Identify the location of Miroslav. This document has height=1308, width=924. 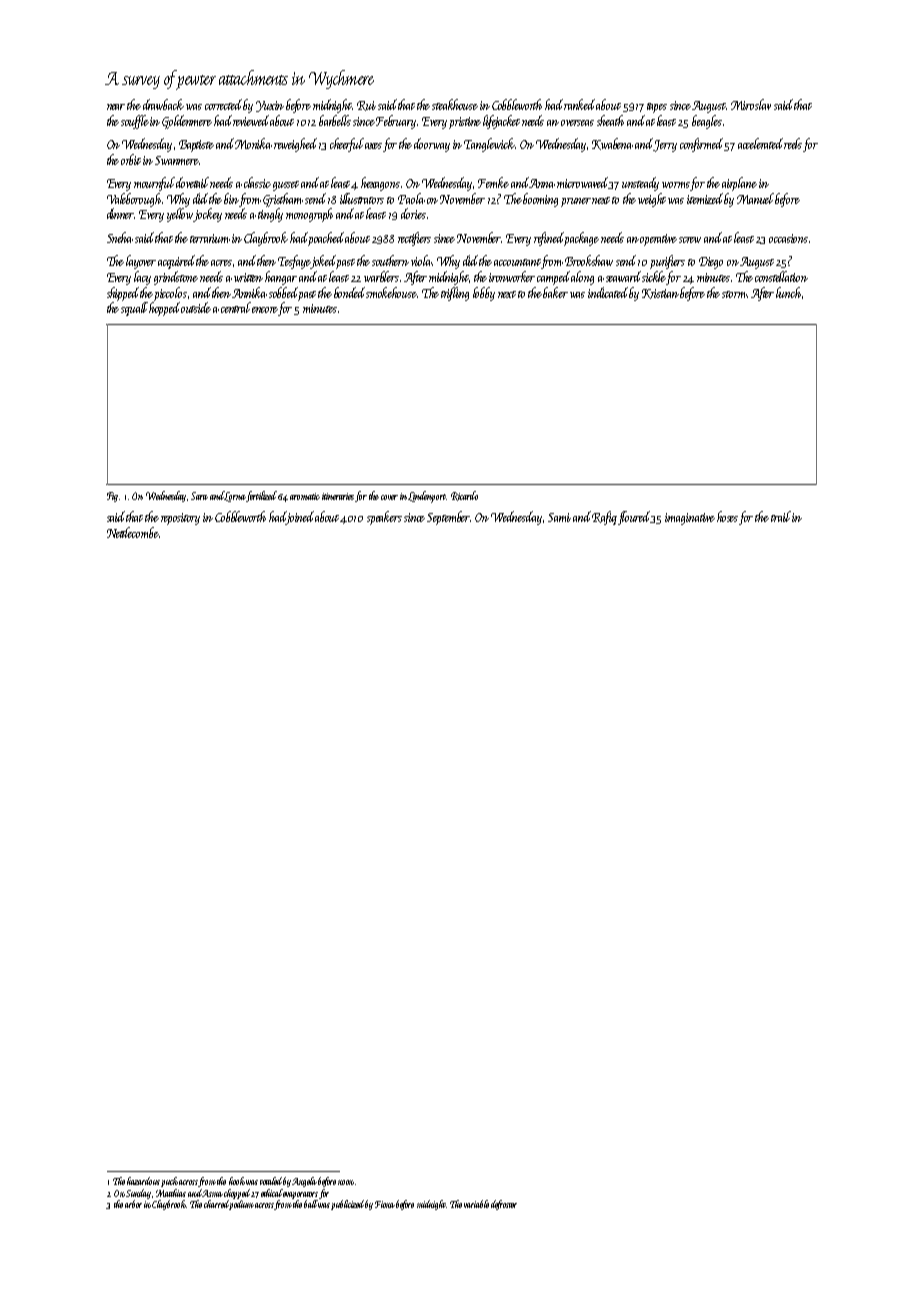
(751, 104).
